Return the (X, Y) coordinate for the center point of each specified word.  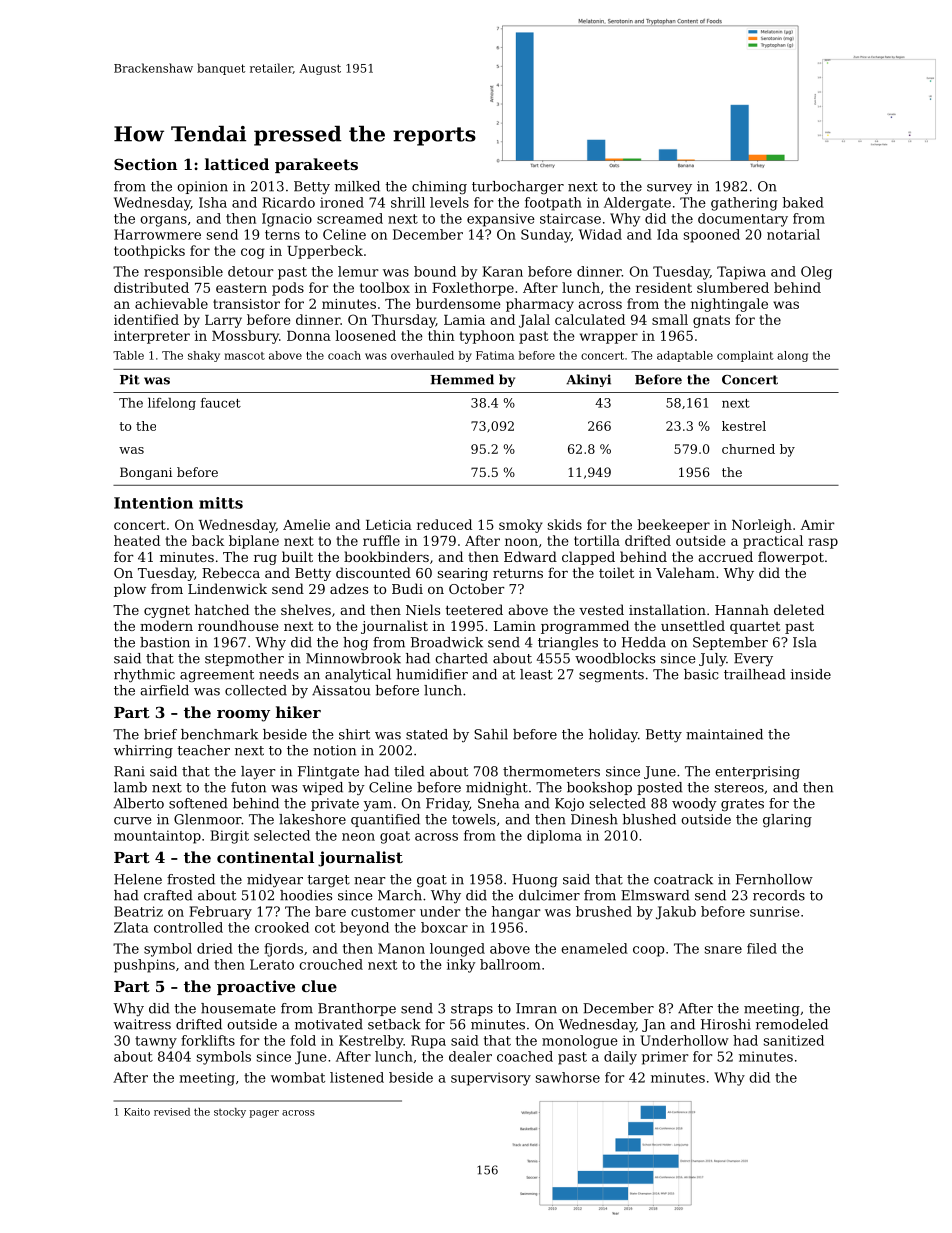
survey (669, 189)
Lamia (464, 320)
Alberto (138, 803)
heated (137, 540)
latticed (237, 164)
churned (748, 449)
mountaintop (157, 837)
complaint (745, 356)
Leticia (389, 525)
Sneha (498, 803)
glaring (787, 820)
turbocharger (518, 187)
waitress (142, 1024)
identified (146, 319)
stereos (739, 788)
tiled (409, 771)
